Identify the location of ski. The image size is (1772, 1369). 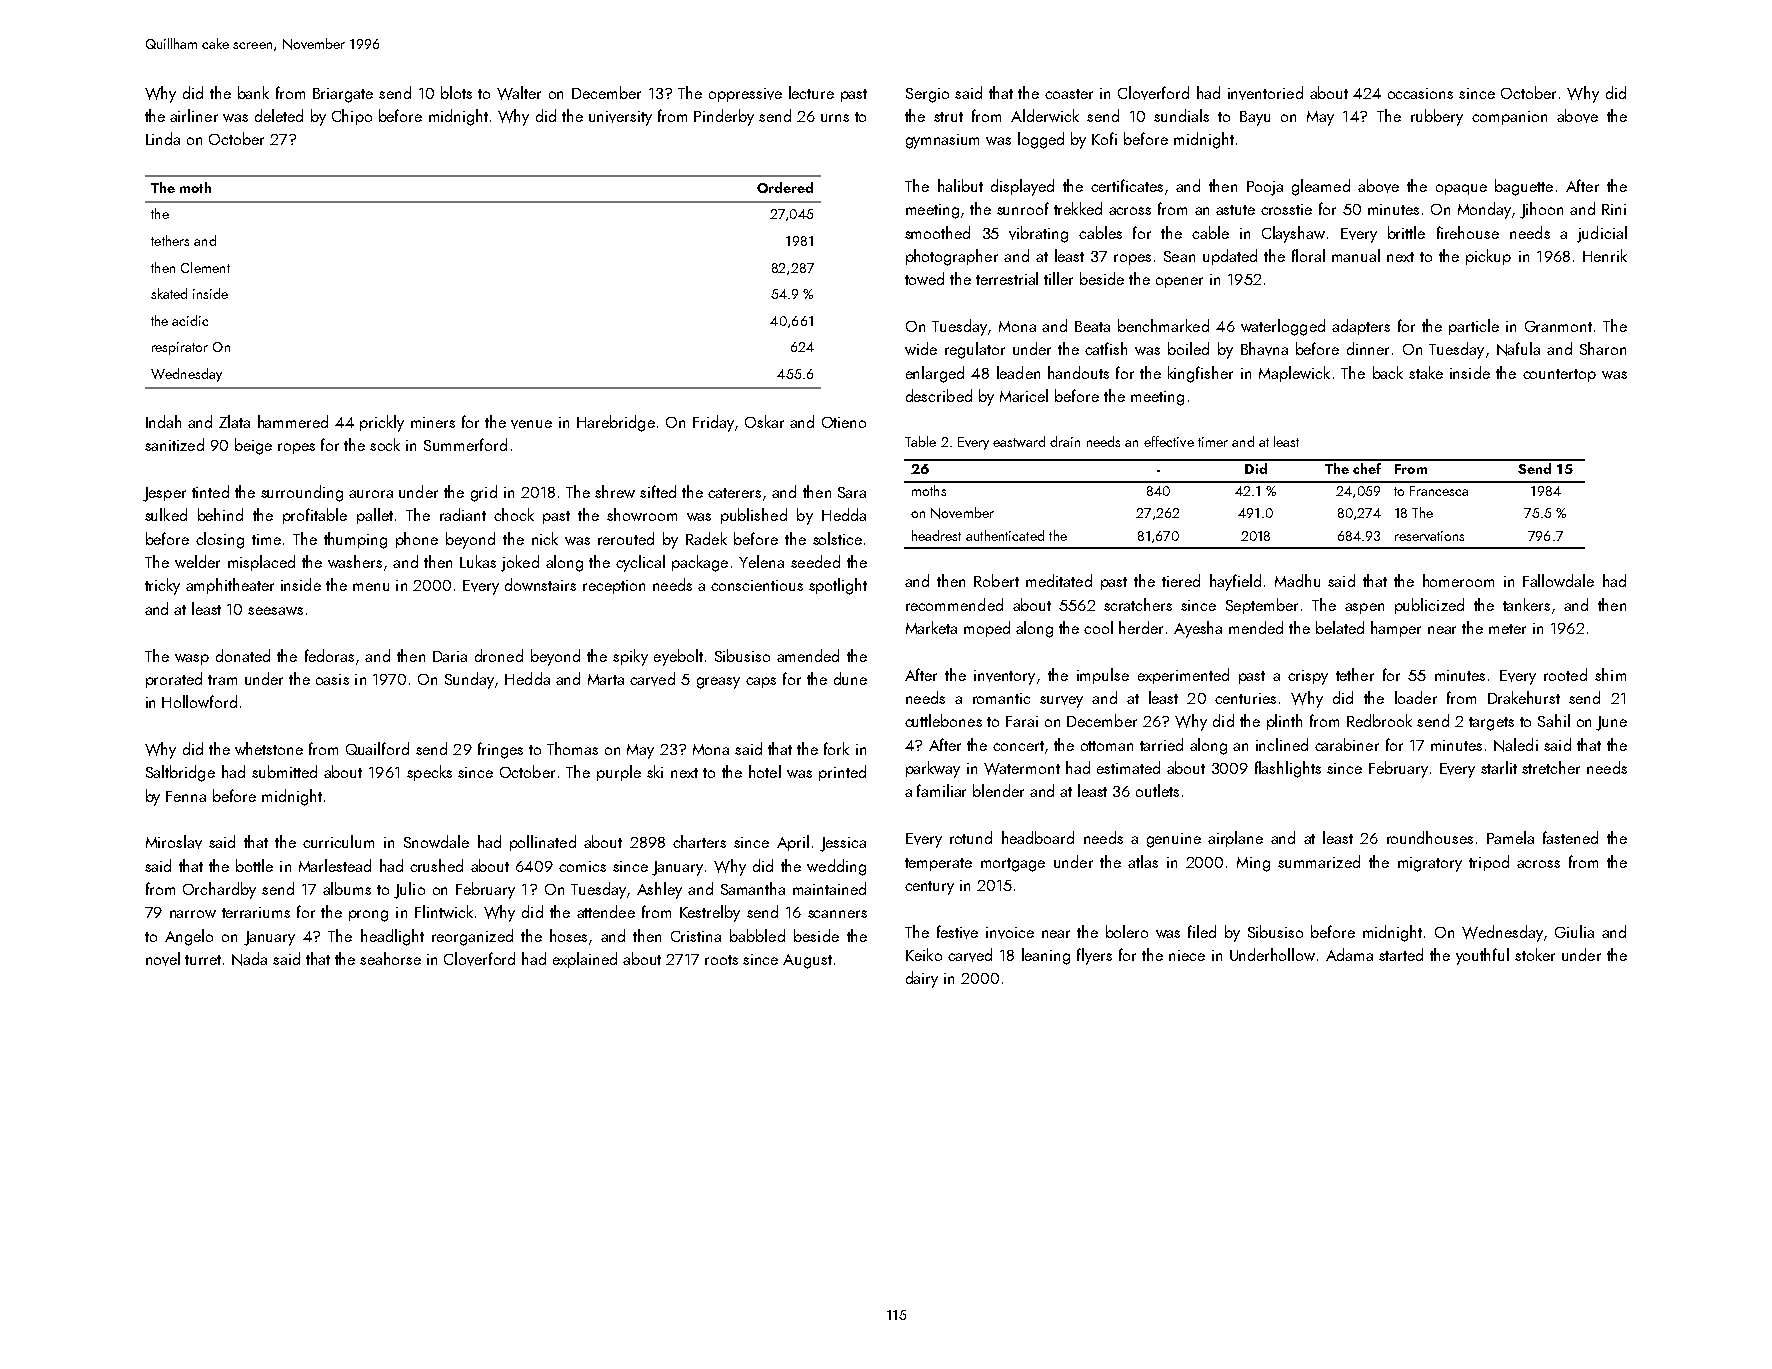
(655, 771).
